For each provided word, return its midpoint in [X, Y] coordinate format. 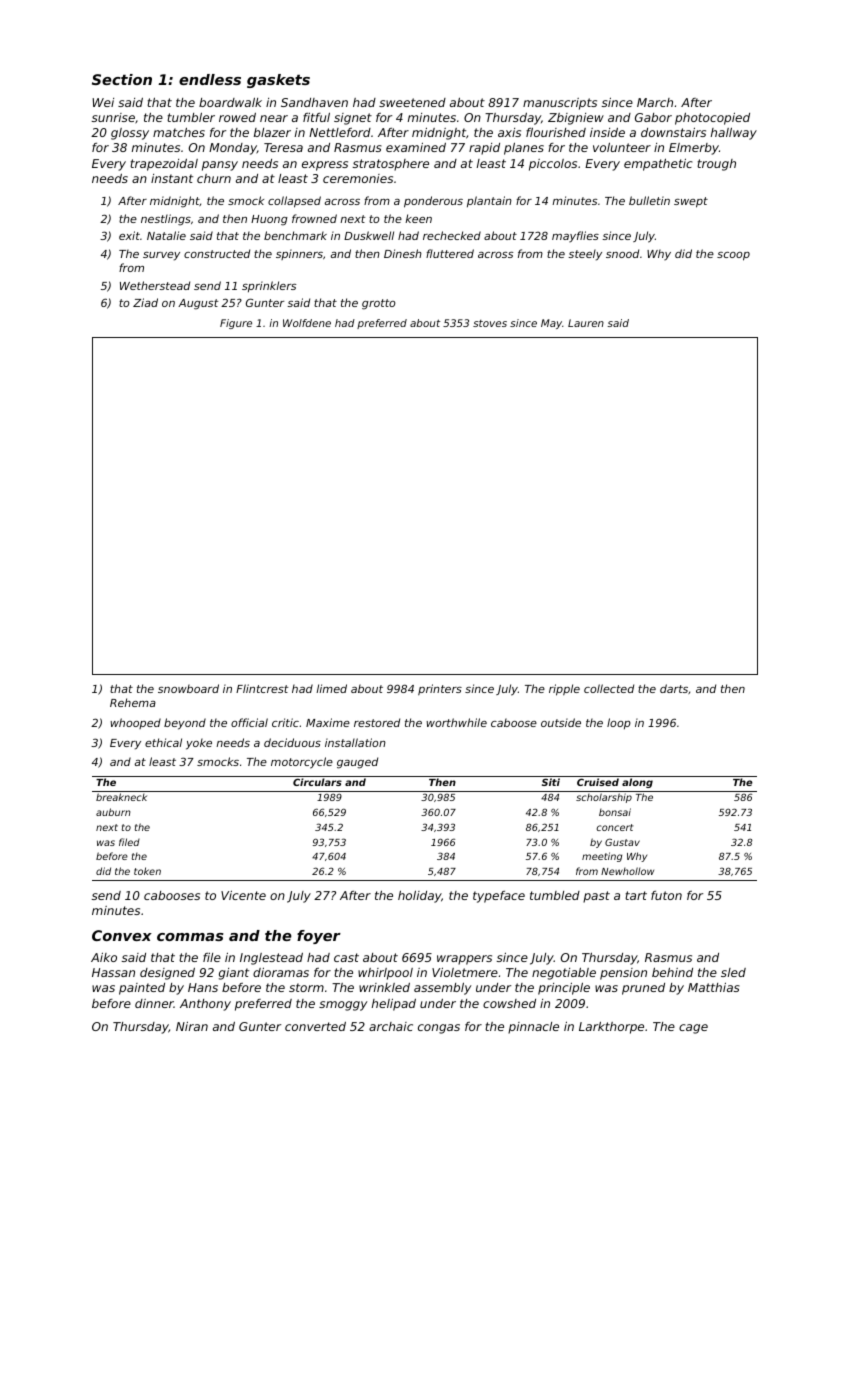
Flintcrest [262, 688]
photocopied [712, 119]
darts [674, 688]
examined [416, 147]
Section [122, 79]
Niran [192, 1026]
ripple [564, 690]
